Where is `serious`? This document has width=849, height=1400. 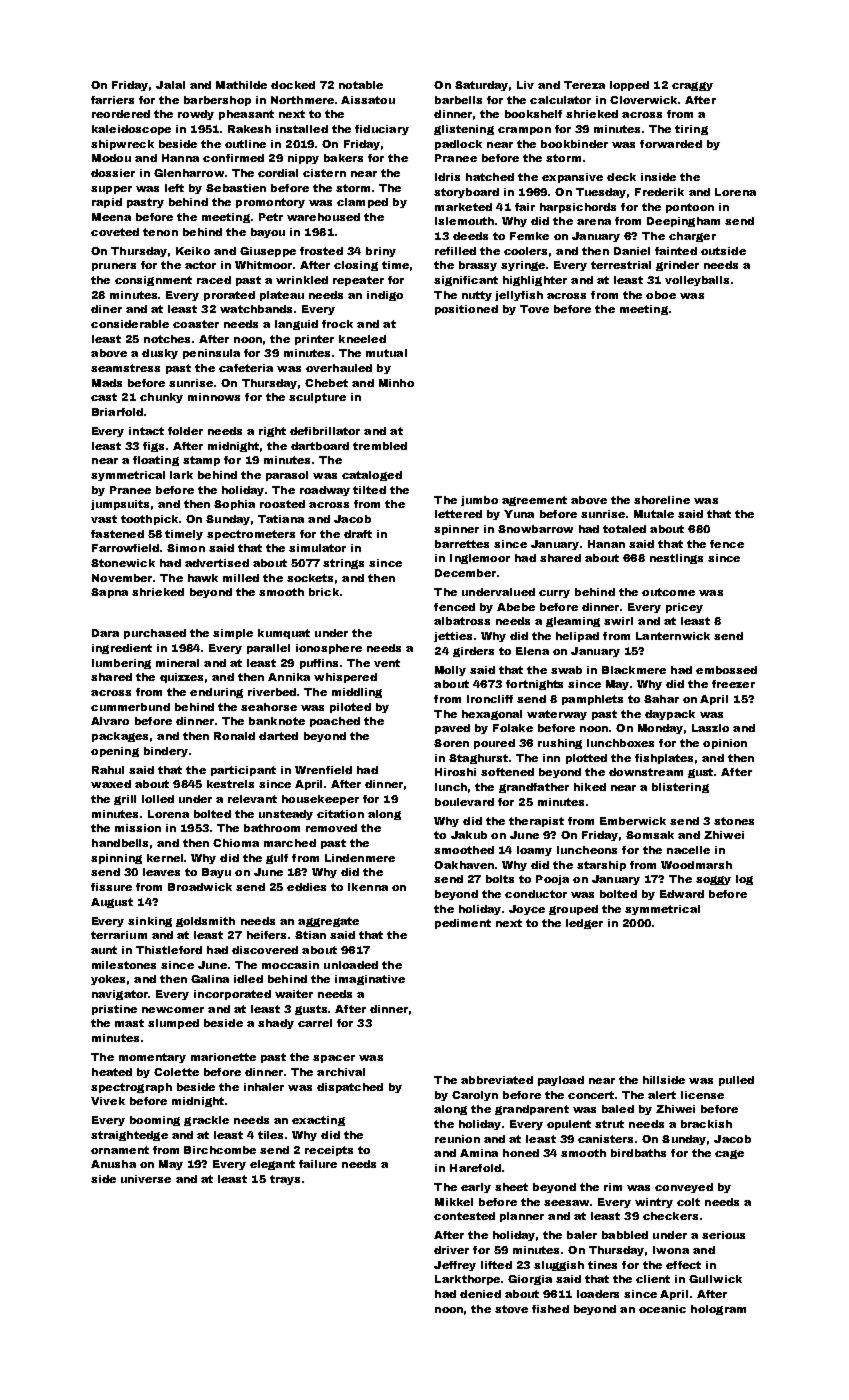
serious is located at coordinates (723, 1235).
